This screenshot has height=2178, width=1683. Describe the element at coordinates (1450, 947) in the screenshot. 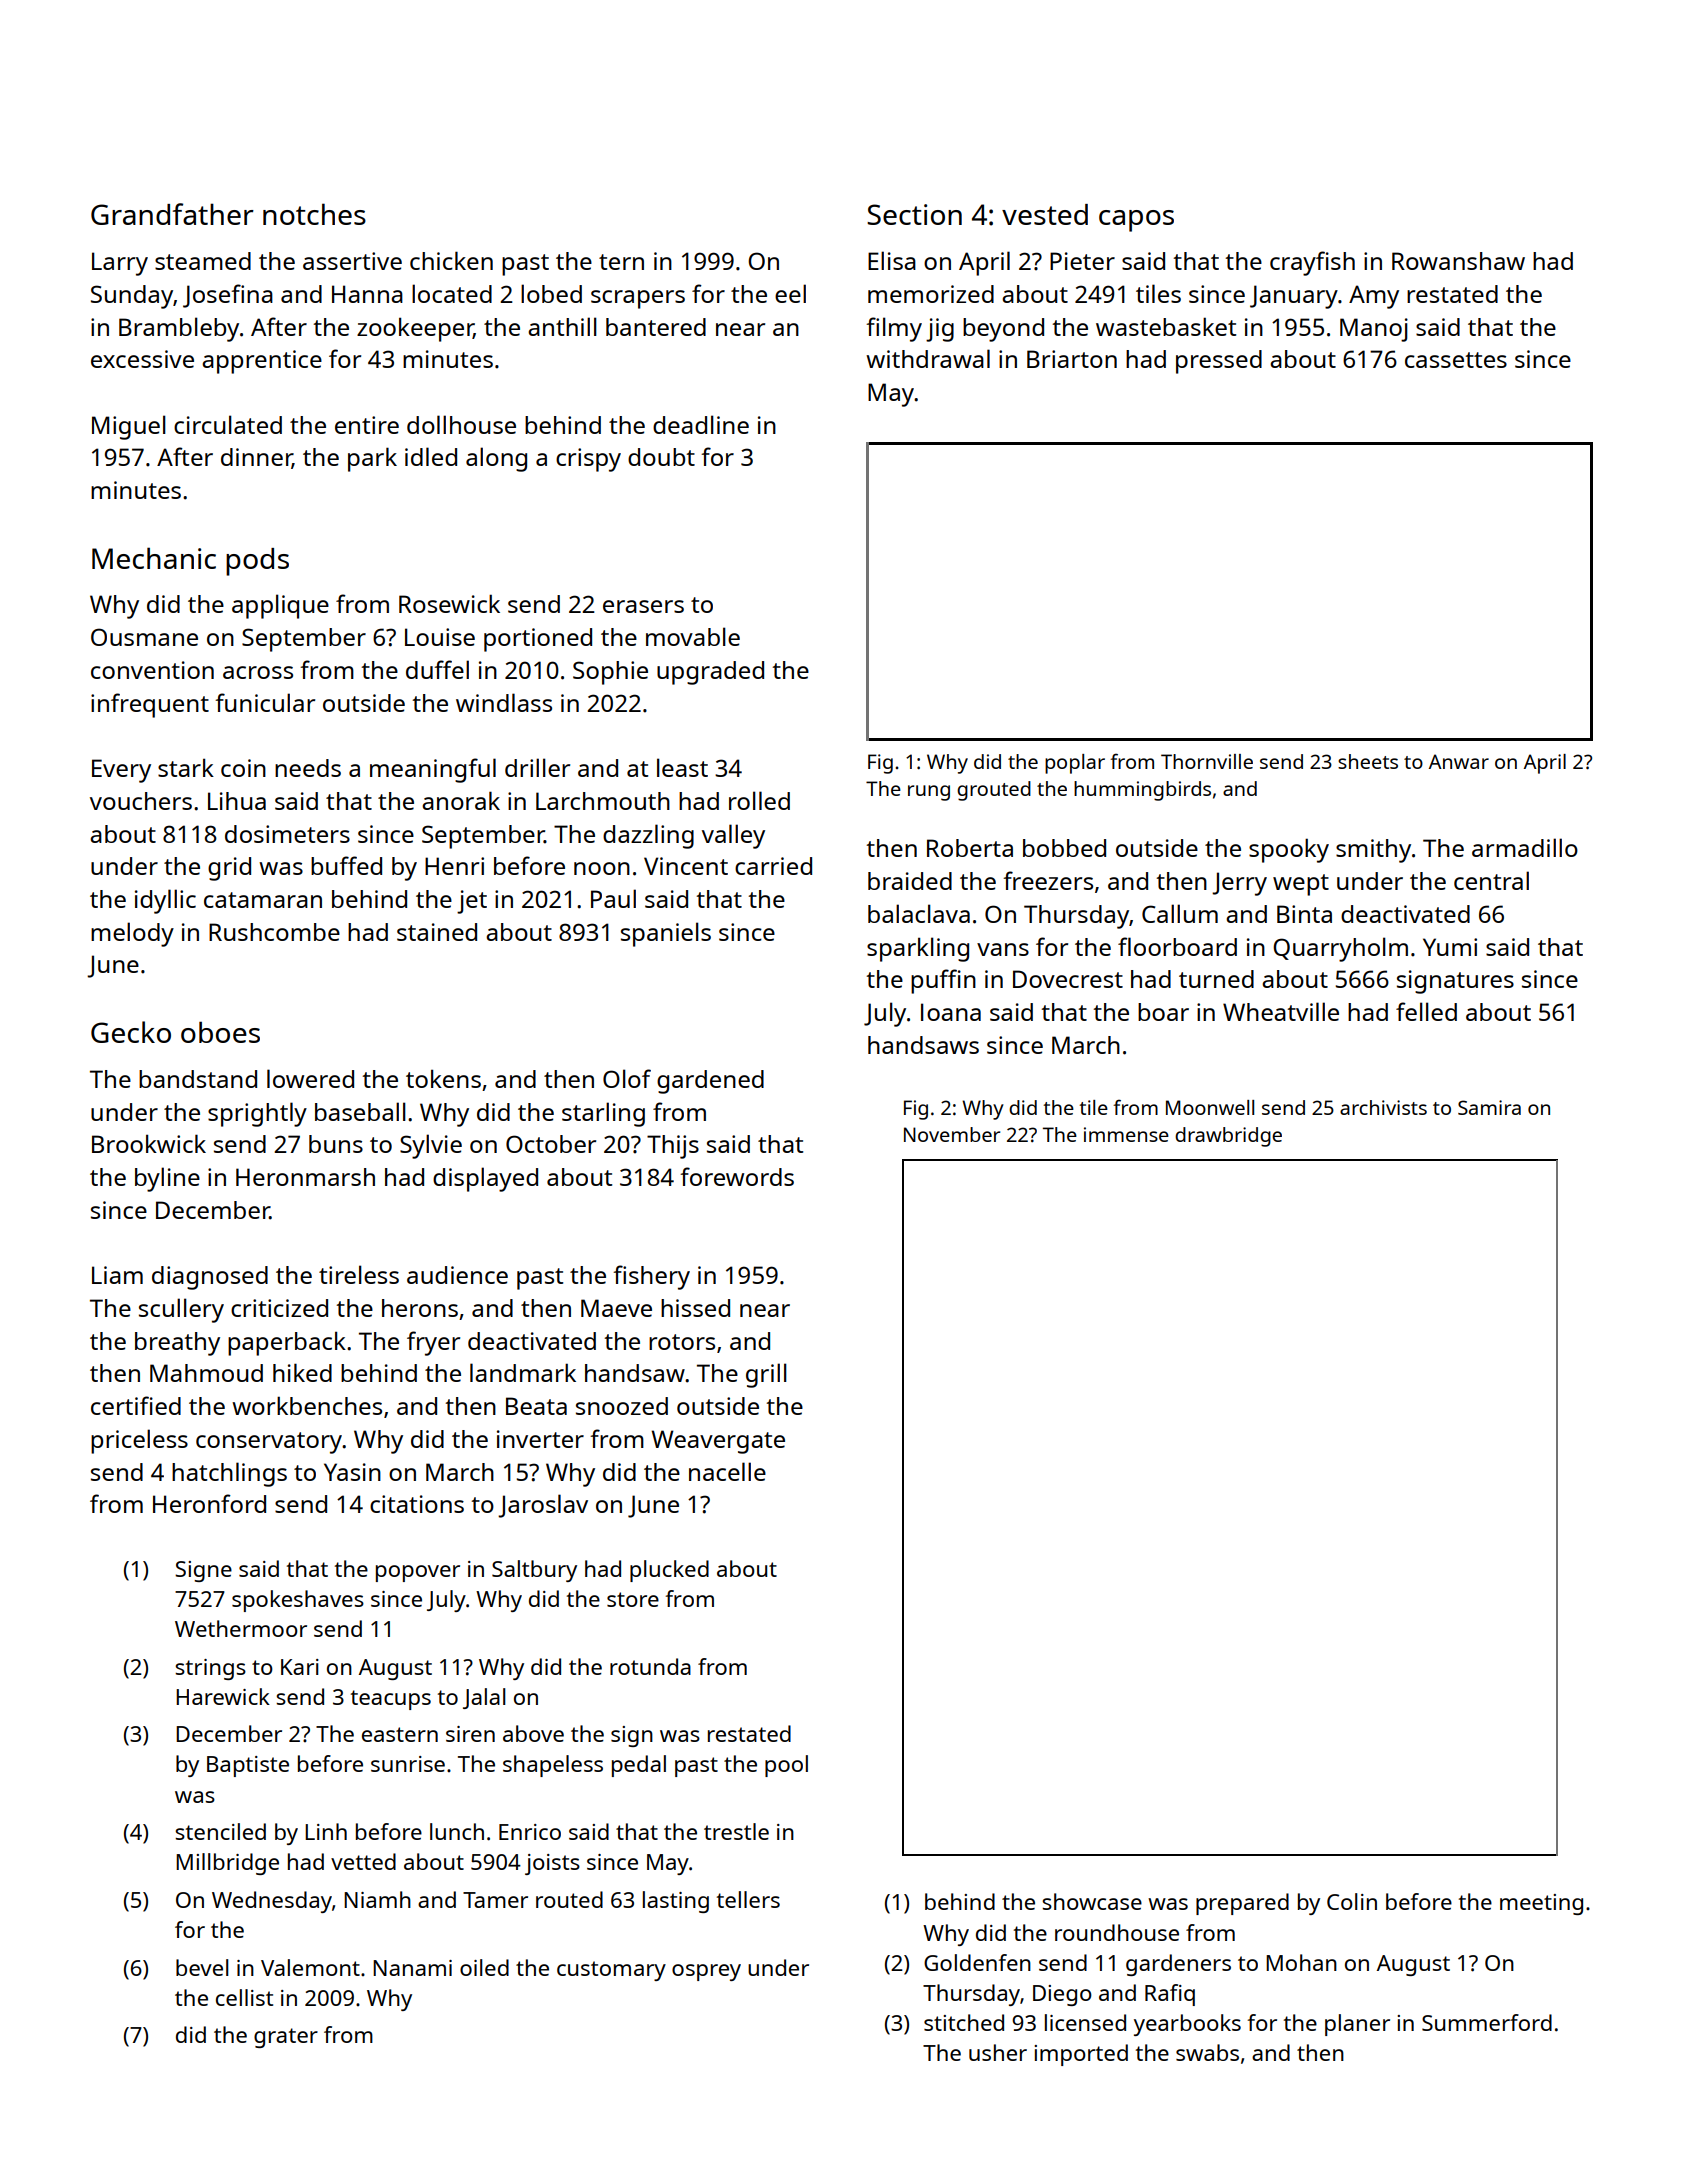

I see `Yumi` at that location.
